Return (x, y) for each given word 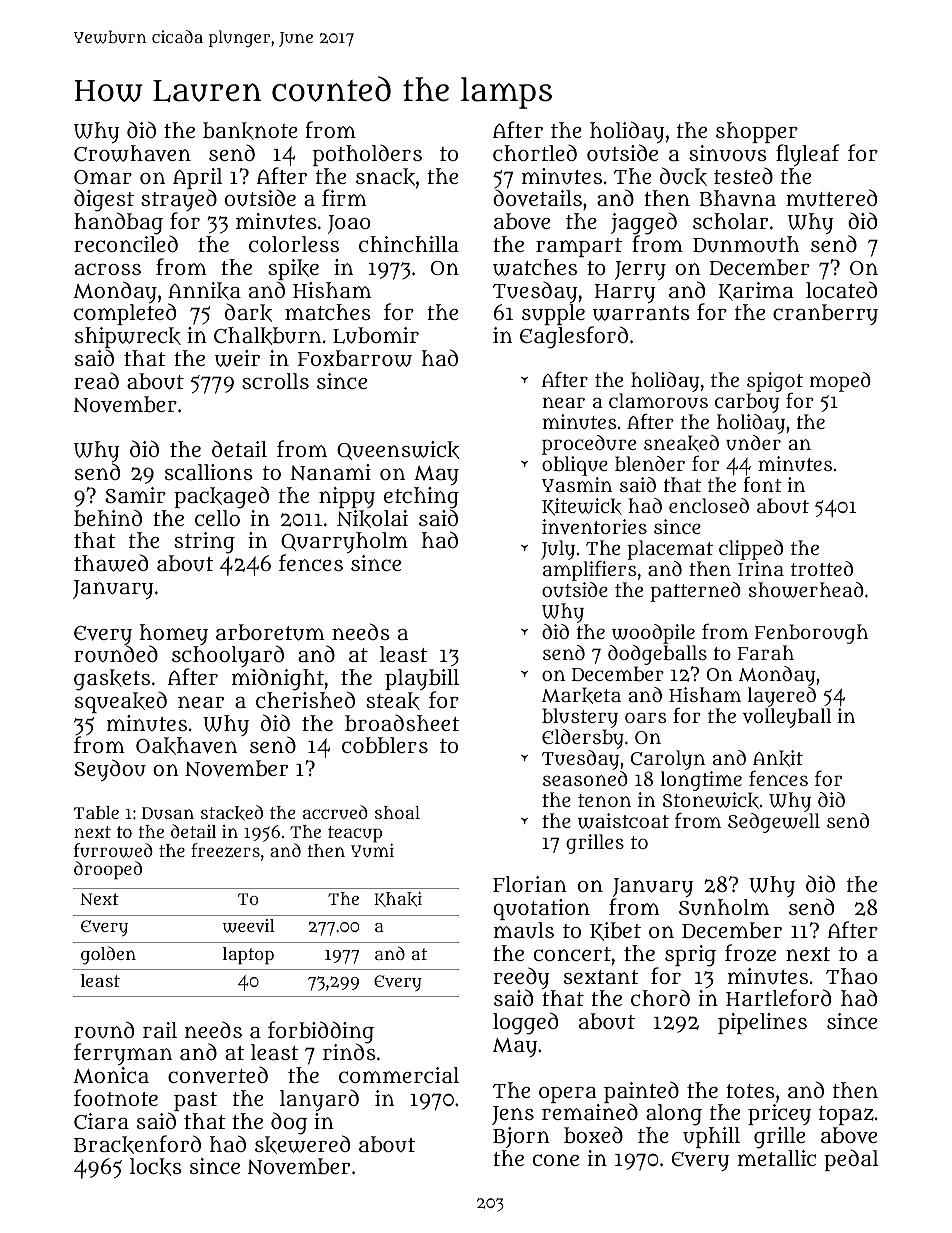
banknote (250, 131)
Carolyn (668, 760)
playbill (422, 679)
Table (96, 812)
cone (556, 1160)
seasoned (585, 778)
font (762, 484)
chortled (535, 153)
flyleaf (807, 155)
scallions (209, 472)
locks (156, 1167)
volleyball (787, 718)
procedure (589, 445)
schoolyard (228, 657)
